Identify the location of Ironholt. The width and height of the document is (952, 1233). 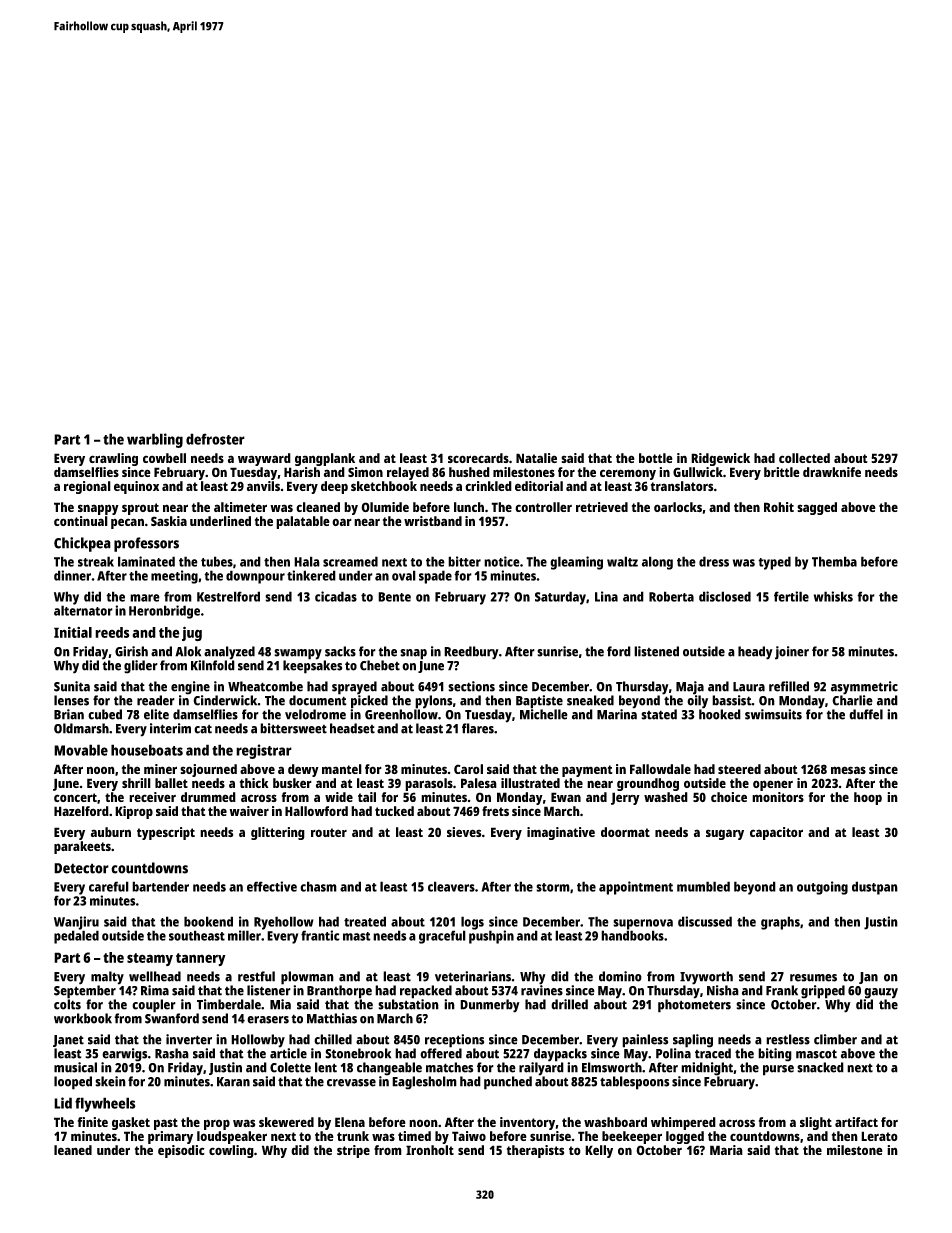
(430, 1150).
